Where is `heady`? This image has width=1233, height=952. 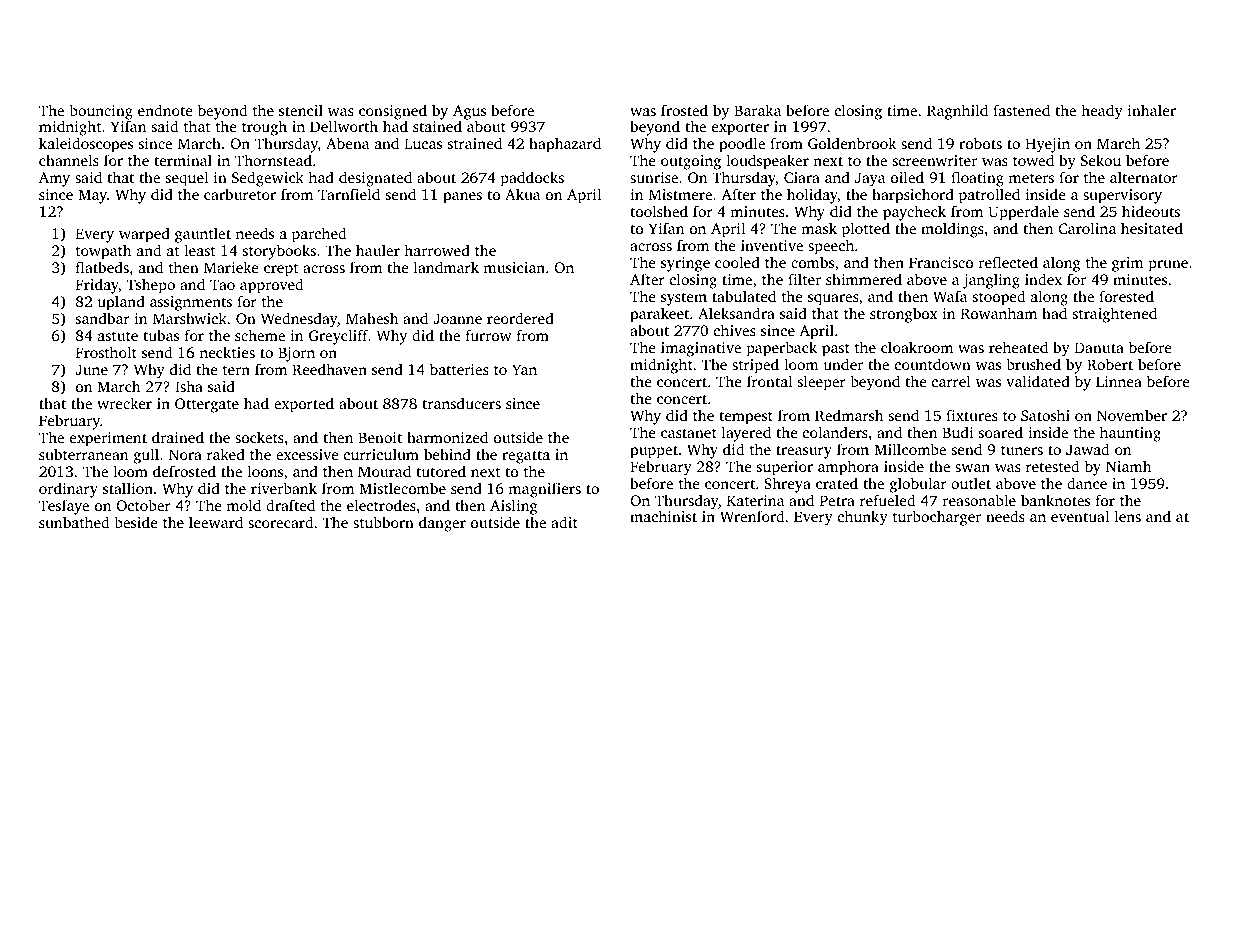
heady is located at coordinates (1102, 112).
